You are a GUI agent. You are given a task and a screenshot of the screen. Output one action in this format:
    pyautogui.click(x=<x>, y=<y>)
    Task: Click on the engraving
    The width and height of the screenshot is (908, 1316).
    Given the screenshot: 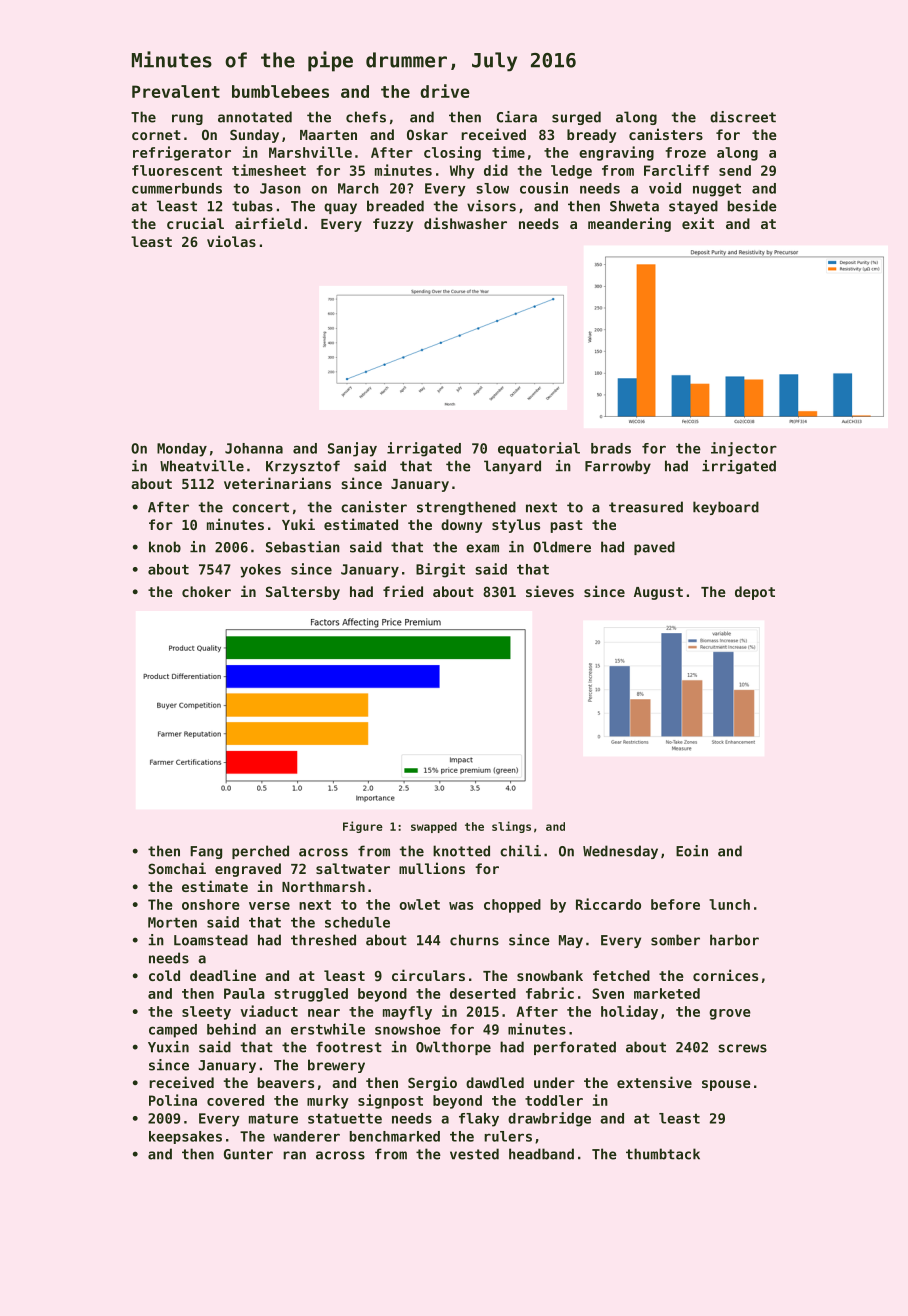 What is the action you would take?
    pyautogui.click(x=616, y=153)
